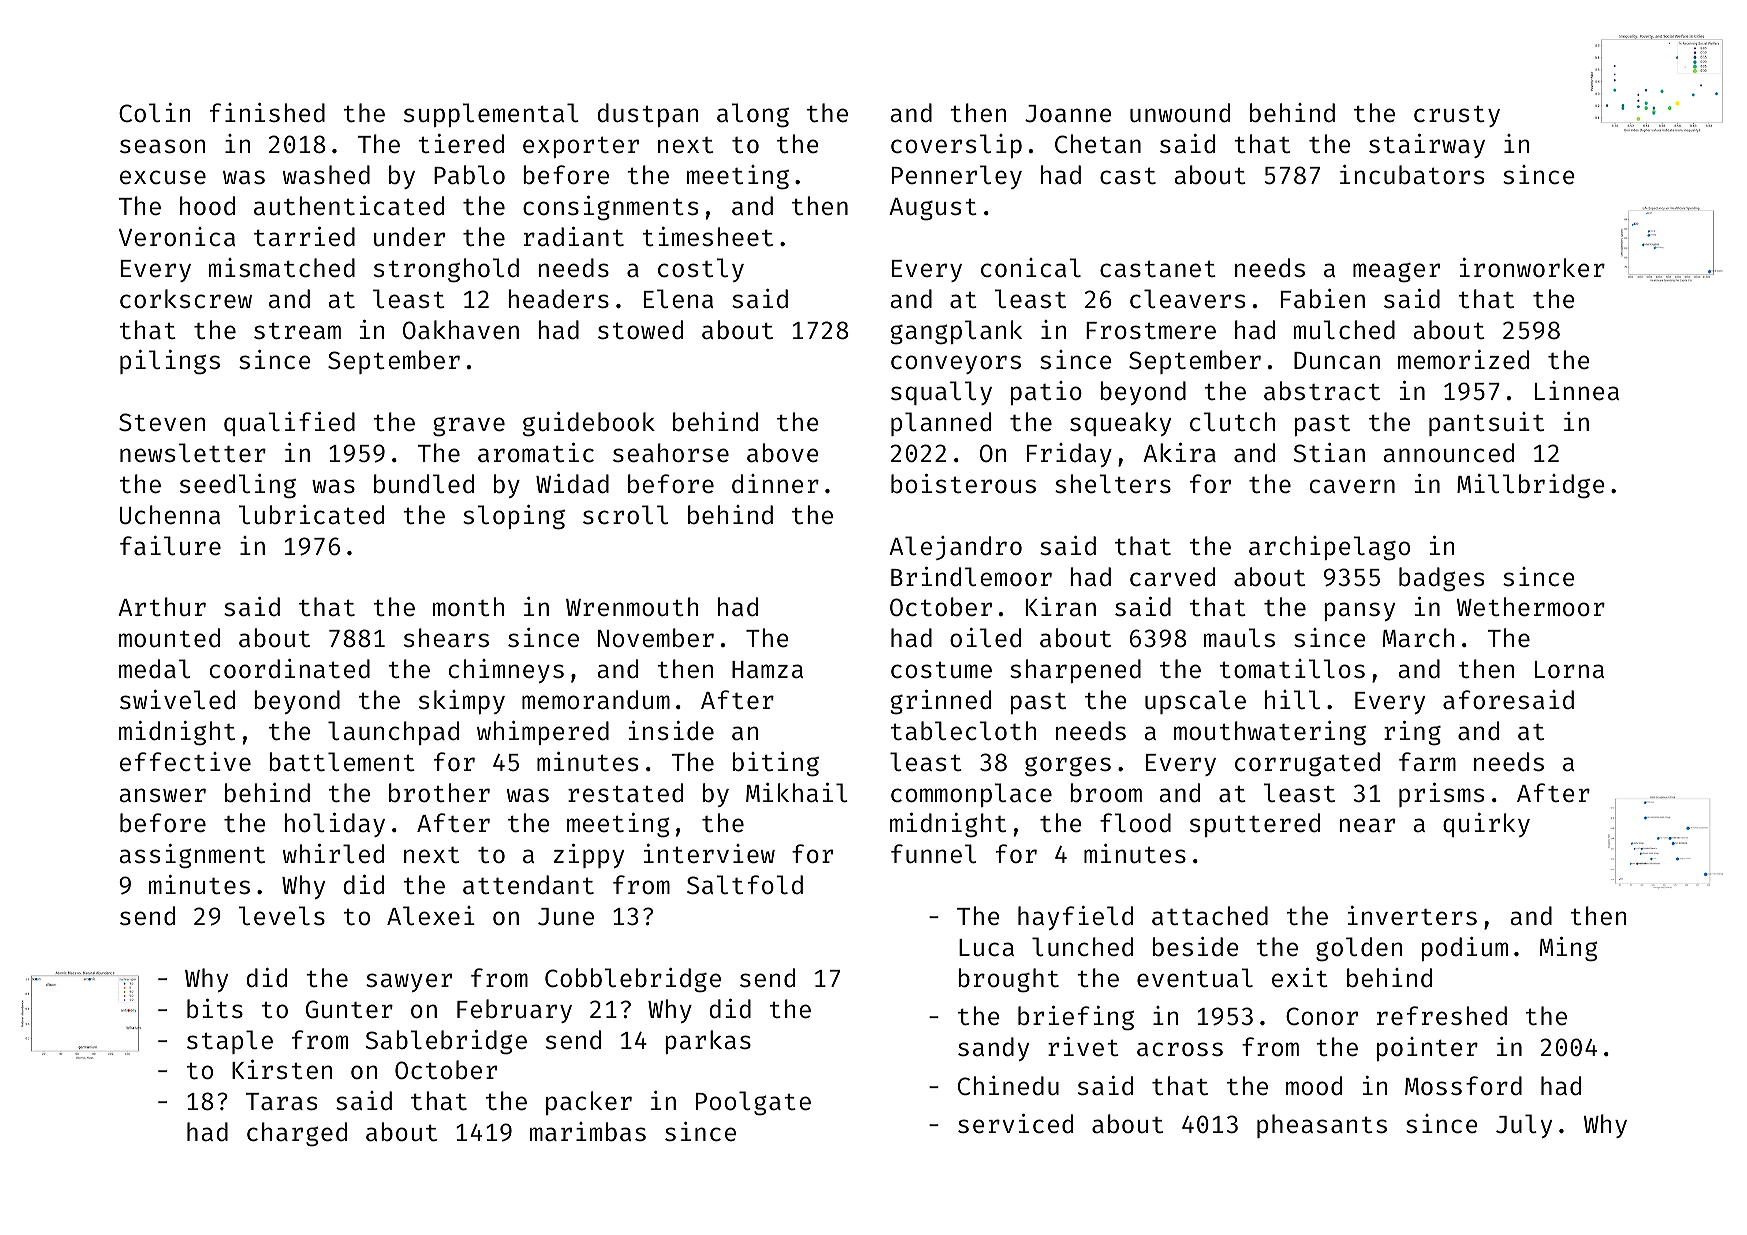  I want to click on near, so click(1367, 825).
